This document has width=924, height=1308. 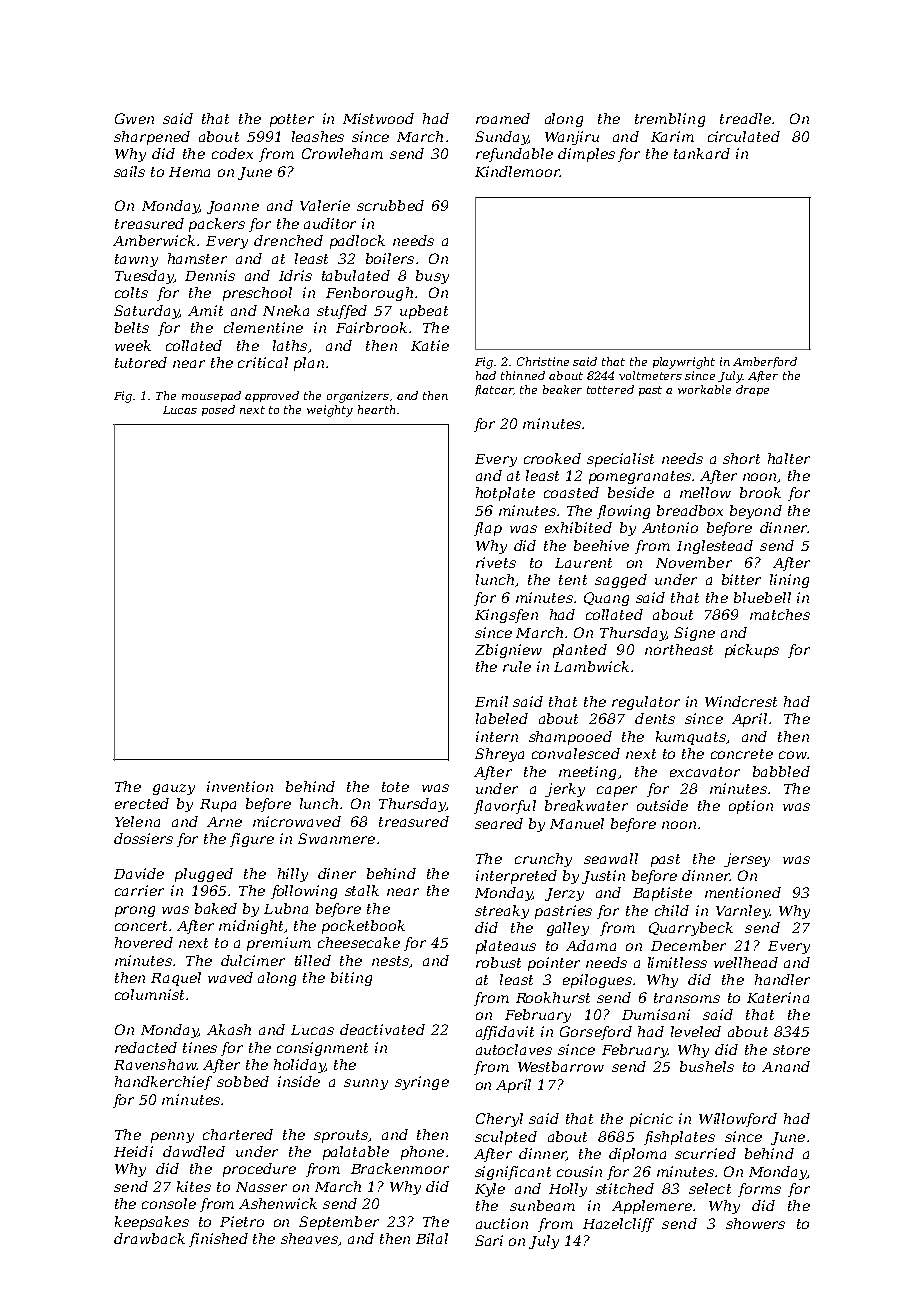 What do you see at coordinates (502, 912) in the document?
I see `streaky` at bounding box center [502, 912].
